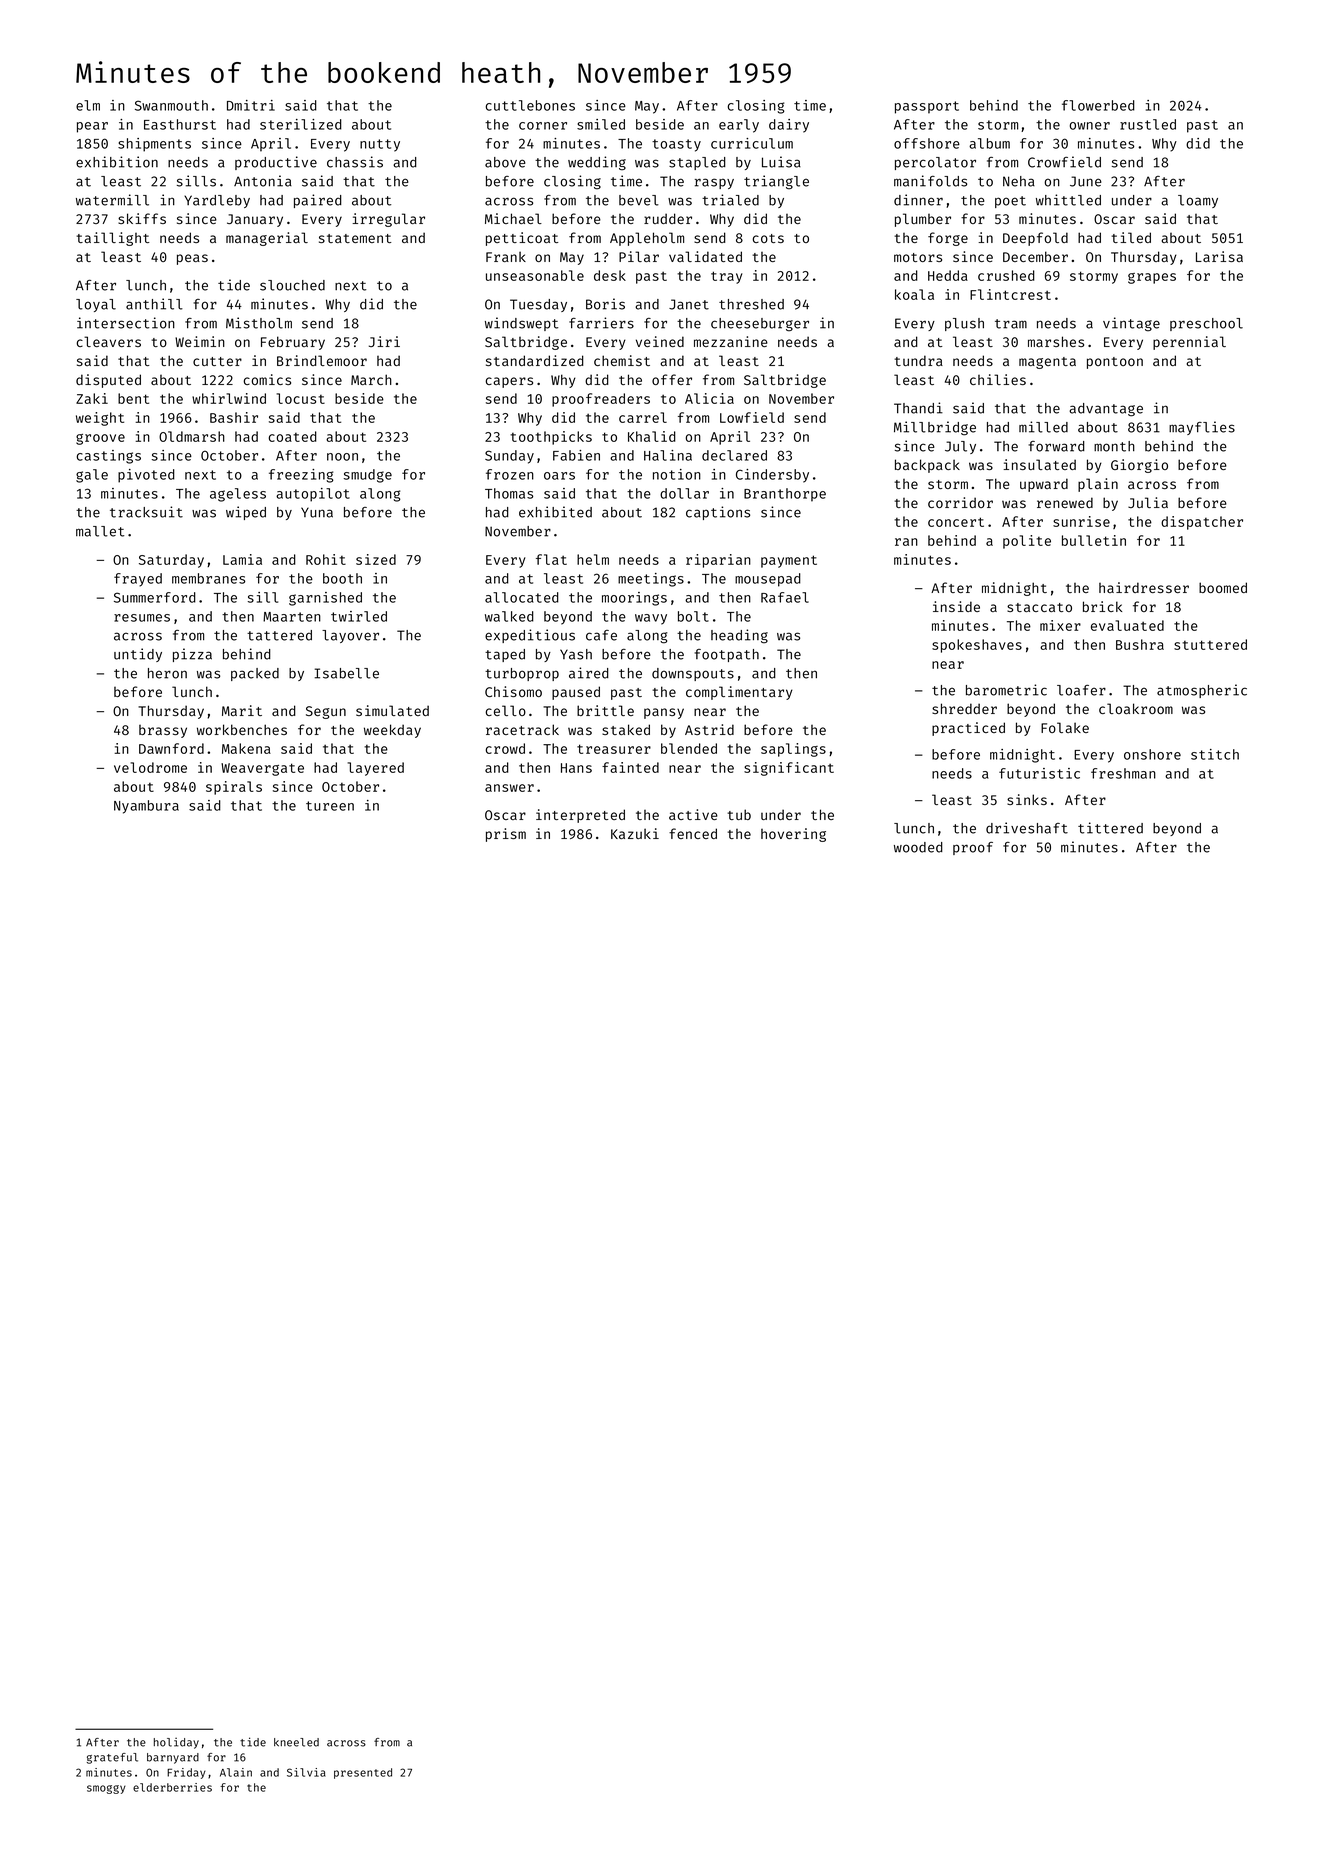  What do you see at coordinates (296, 1742) in the screenshot?
I see `kneeled` at bounding box center [296, 1742].
